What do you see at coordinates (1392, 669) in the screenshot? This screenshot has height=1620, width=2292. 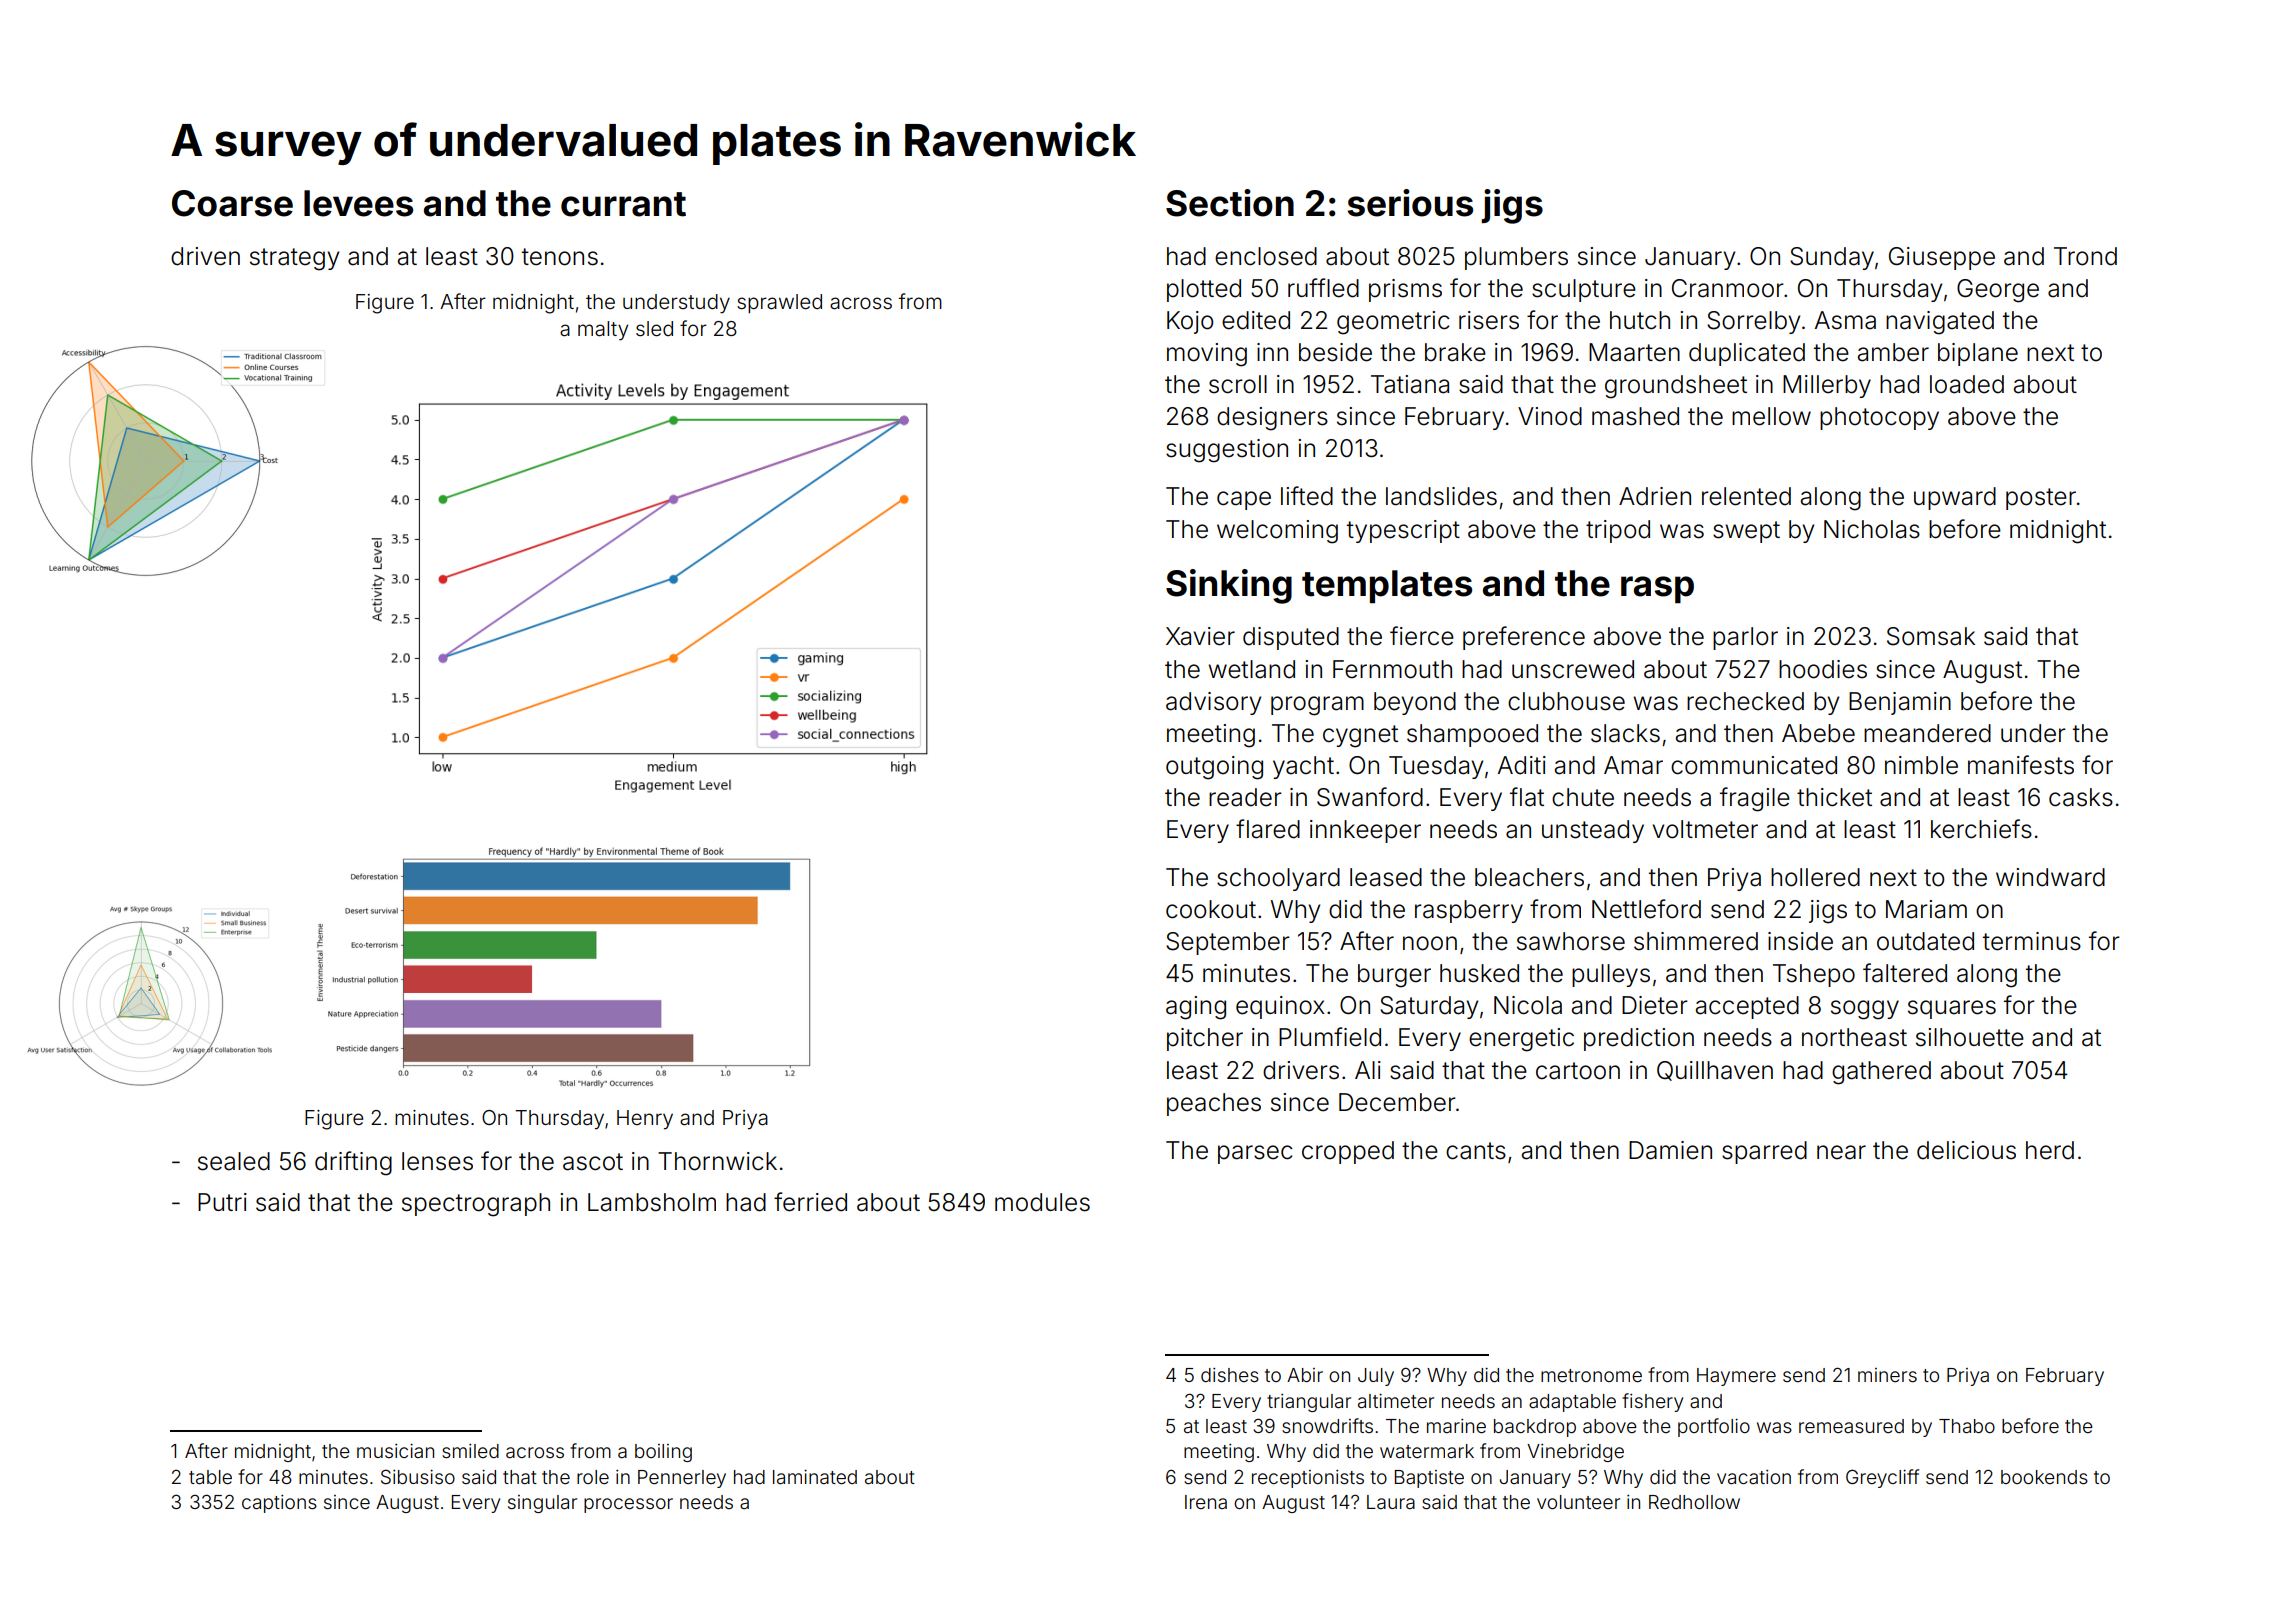 I see `Fernmouth` at bounding box center [1392, 669].
